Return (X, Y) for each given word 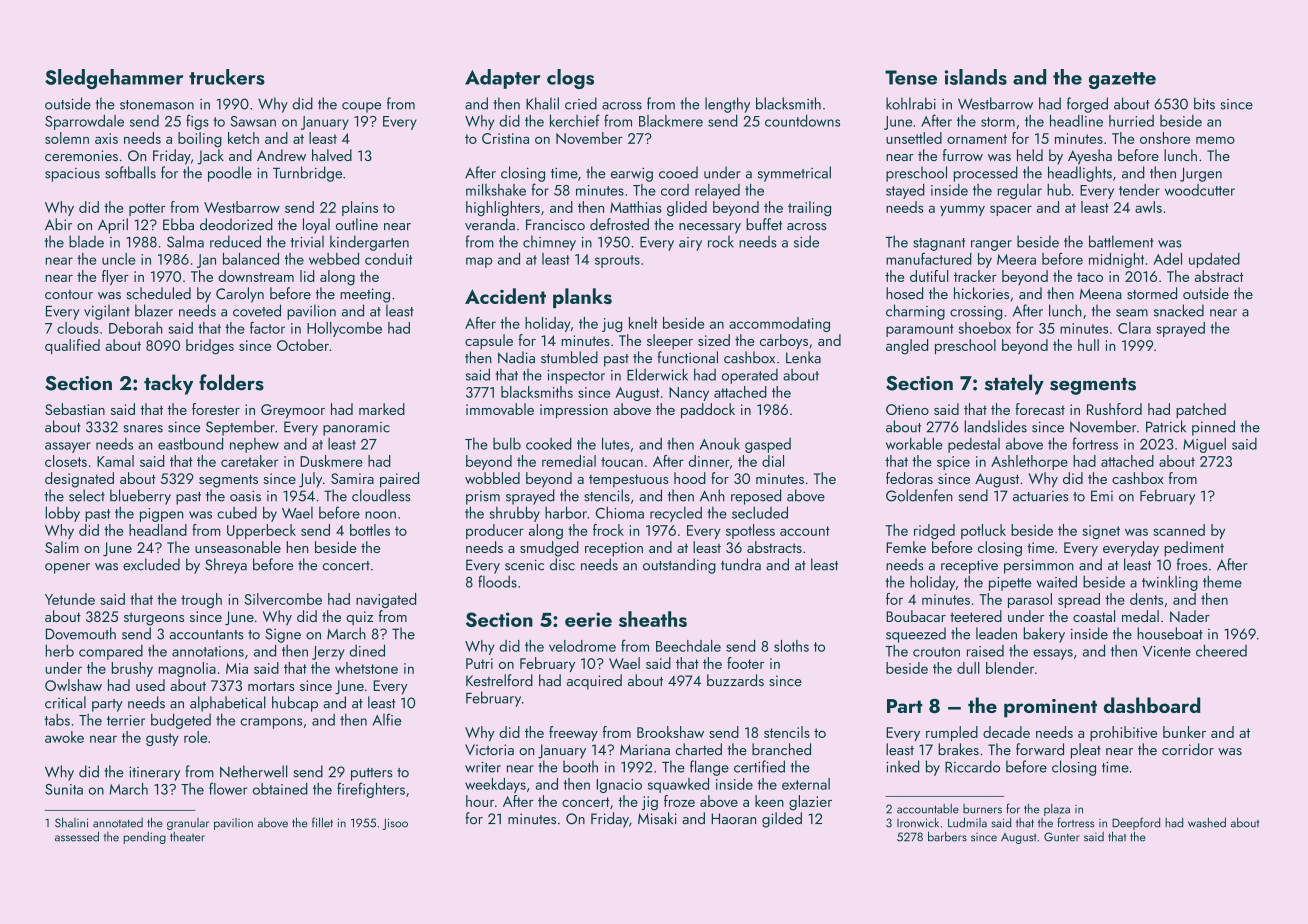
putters (372, 774)
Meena (1101, 294)
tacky (168, 384)
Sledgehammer (114, 79)
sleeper (670, 341)
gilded (782, 820)
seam (1132, 313)
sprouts (617, 261)
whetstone (366, 668)
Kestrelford (499, 680)
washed (1207, 822)
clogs (570, 79)
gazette (1122, 80)
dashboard (1152, 705)
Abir (58, 224)
